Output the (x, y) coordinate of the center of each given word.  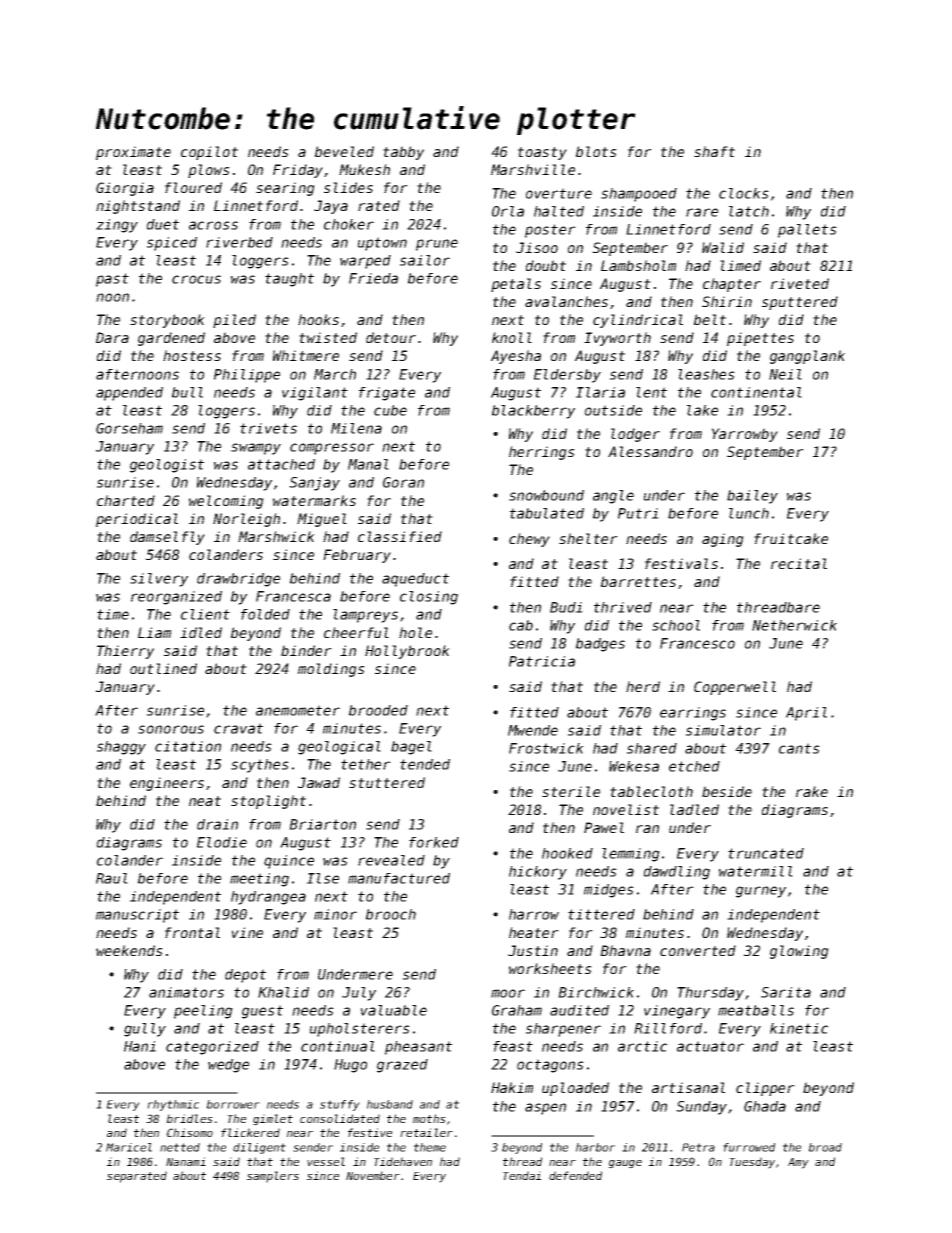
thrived (623, 607)
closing (429, 598)
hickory (538, 873)
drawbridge (238, 580)
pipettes (760, 339)
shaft (714, 151)
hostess (192, 355)
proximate (133, 153)
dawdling (677, 873)
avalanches (566, 301)
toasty (542, 153)
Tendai (522, 1175)
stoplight (268, 802)
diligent (259, 1148)
